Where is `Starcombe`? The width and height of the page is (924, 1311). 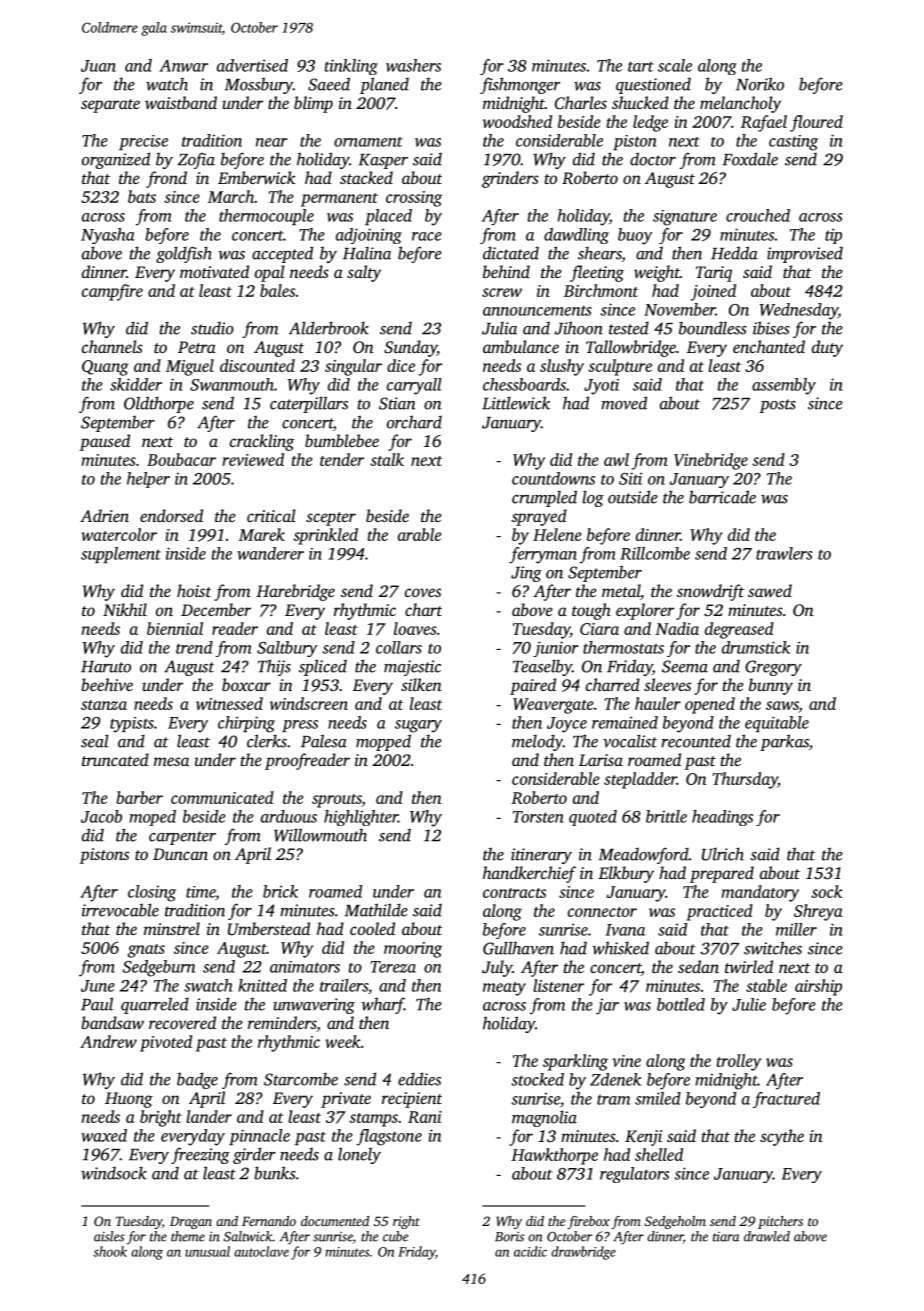 Starcombe is located at coordinates (301, 1079).
